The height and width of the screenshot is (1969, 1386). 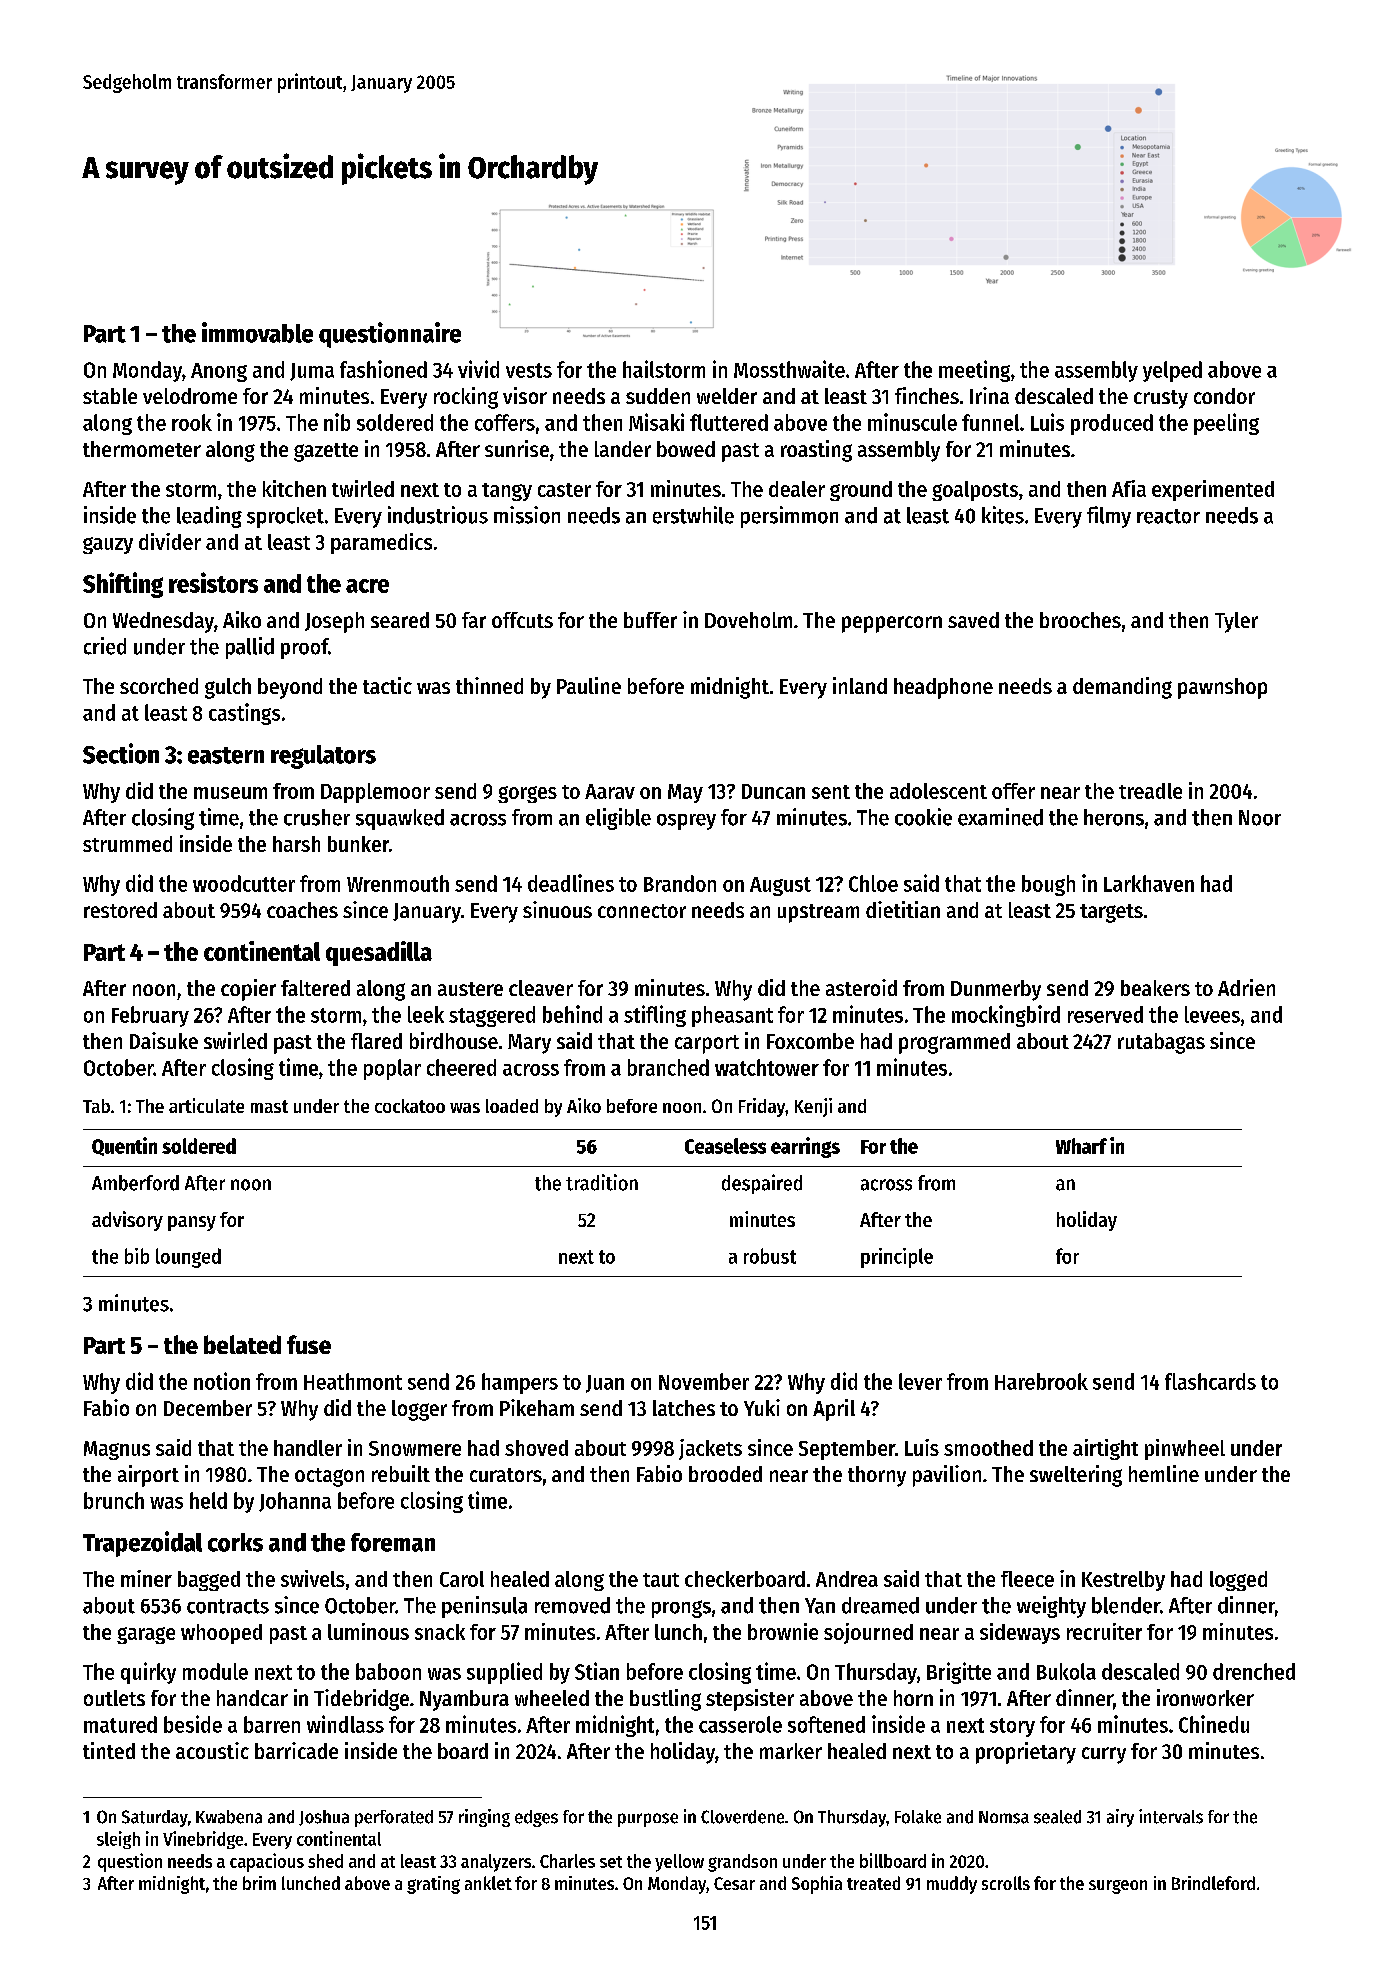 I want to click on quesadilla, so click(x=379, y=953).
